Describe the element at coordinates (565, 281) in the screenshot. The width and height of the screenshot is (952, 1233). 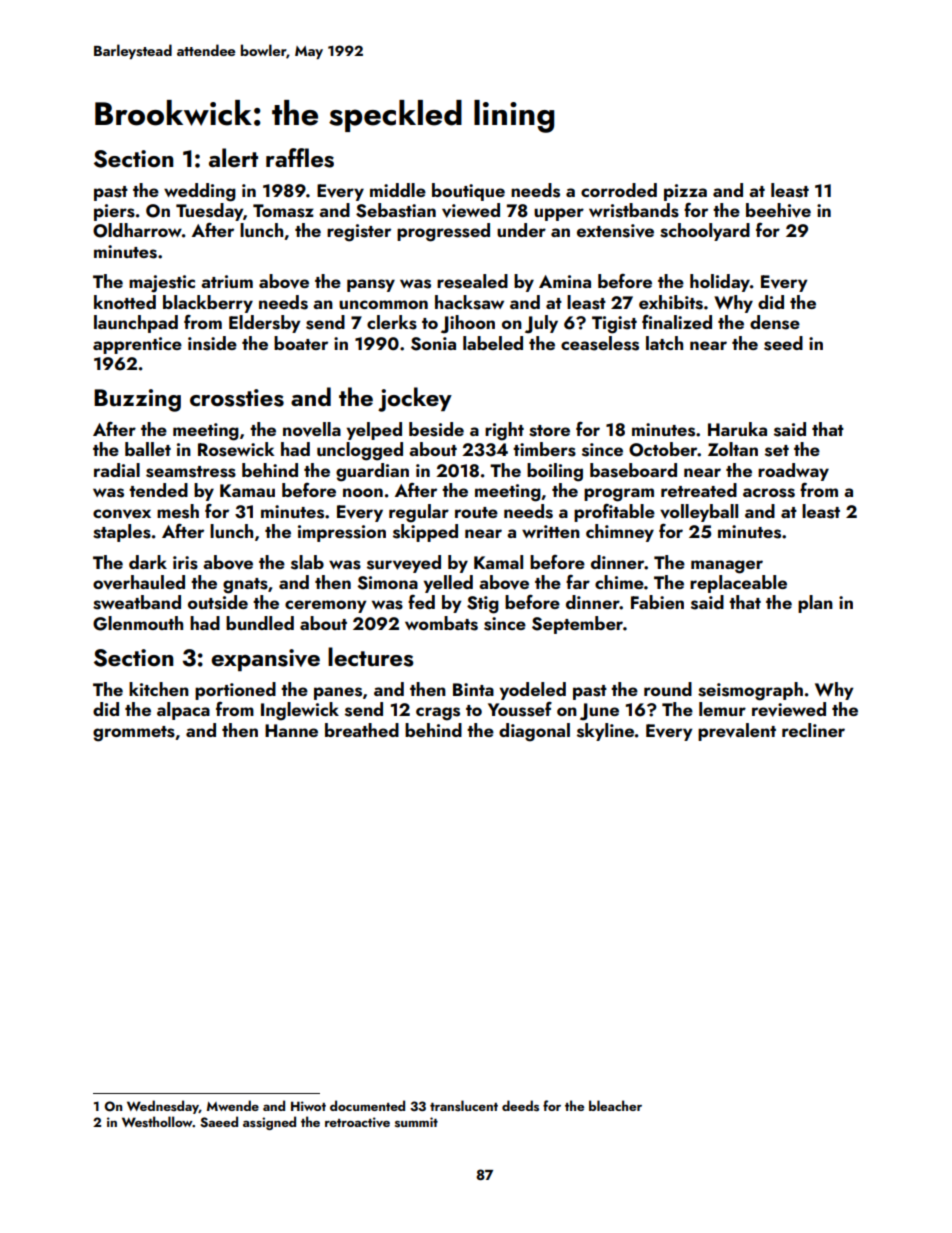
I see `Amina` at that location.
